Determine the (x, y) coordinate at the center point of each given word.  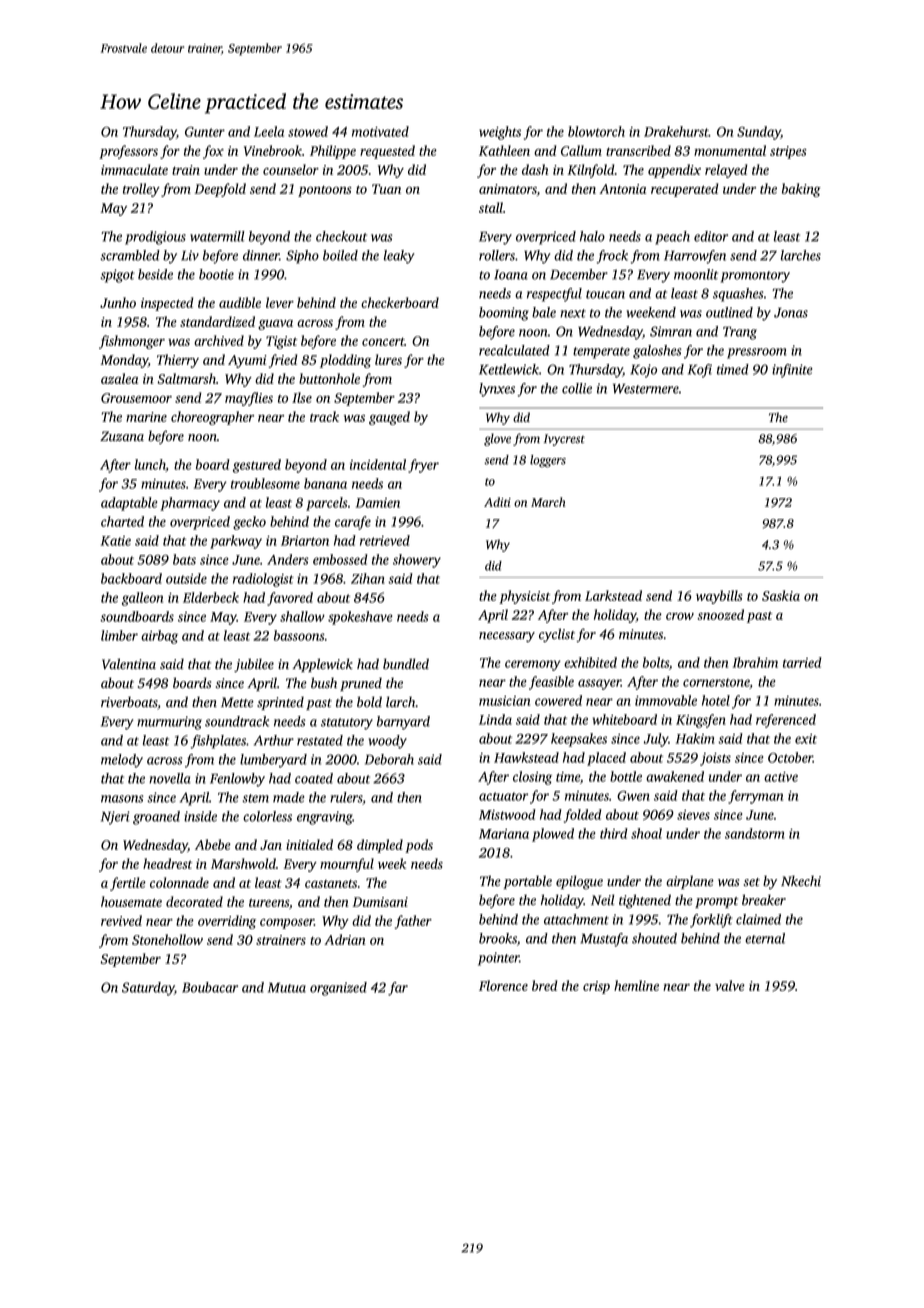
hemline (636, 985)
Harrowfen (695, 257)
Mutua (287, 988)
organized (338, 989)
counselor (291, 169)
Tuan (386, 189)
